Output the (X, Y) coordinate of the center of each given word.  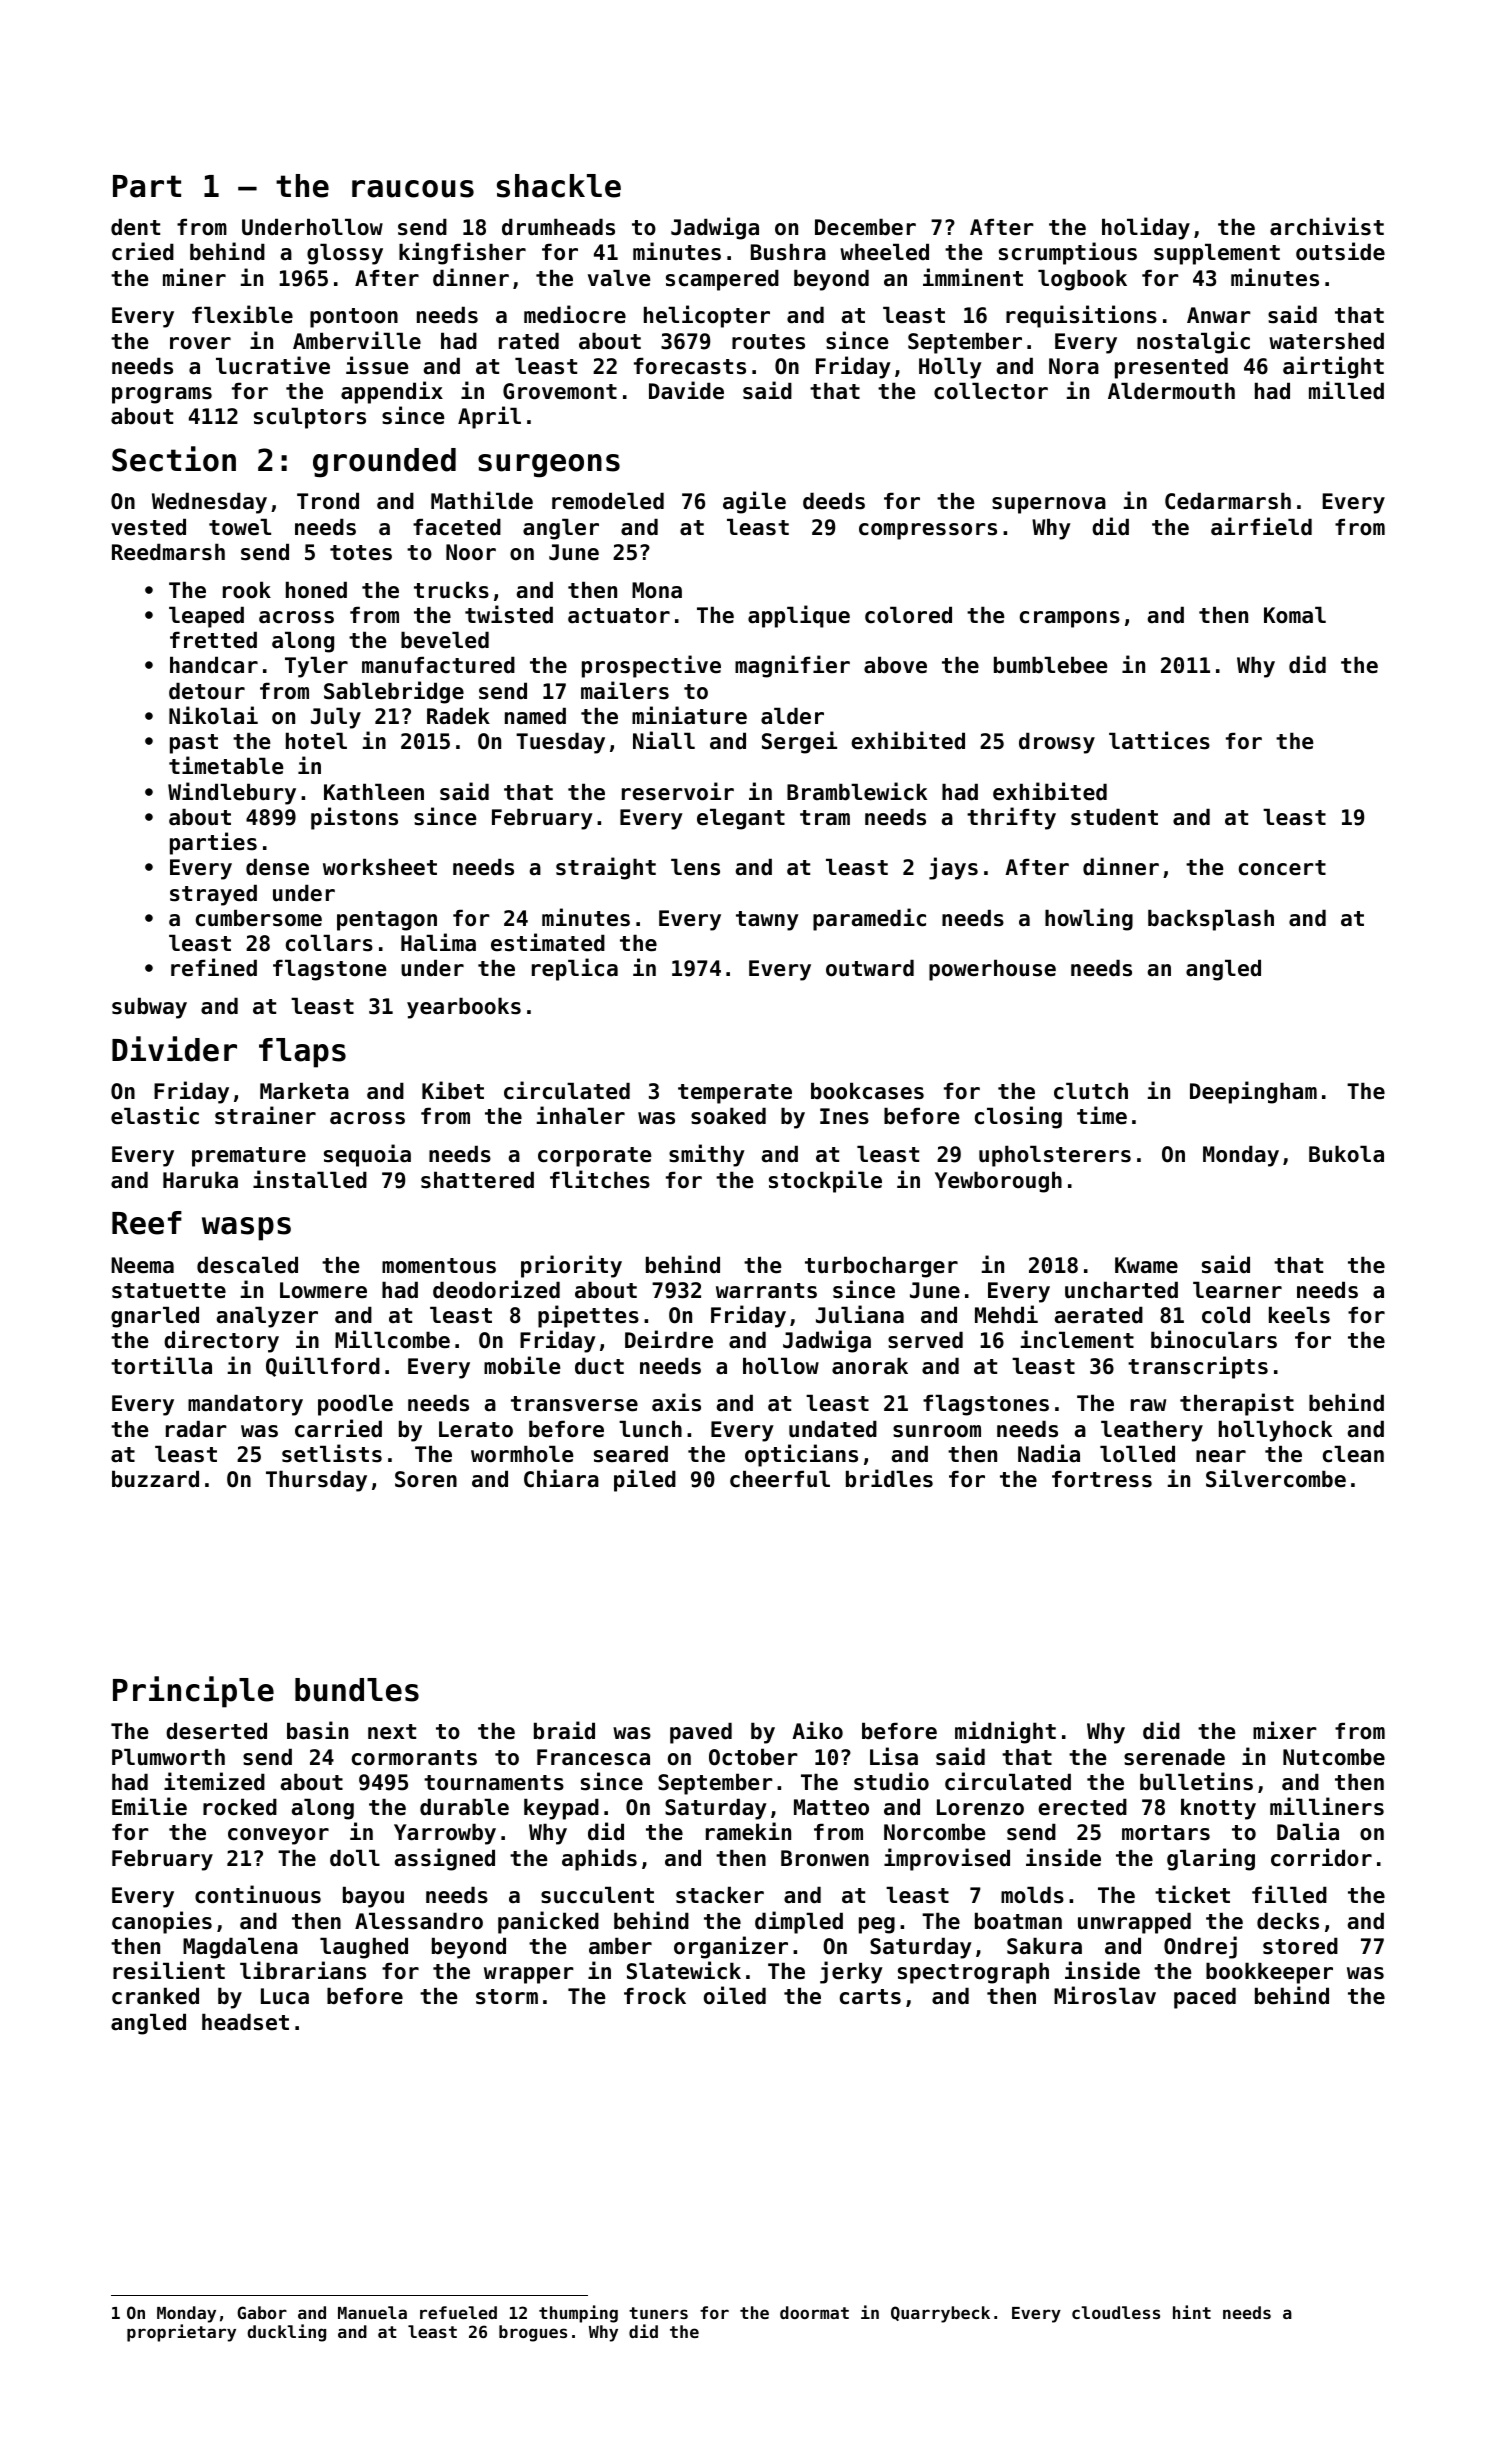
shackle (559, 186)
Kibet (453, 1090)
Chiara (561, 1478)
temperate (735, 1094)
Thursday (316, 1481)
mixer (1285, 1730)
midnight (1005, 1732)
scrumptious (1068, 253)
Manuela (372, 2312)
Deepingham (1253, 1092)
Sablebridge (394, 692)
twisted (509, 614)
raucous (413, 189)
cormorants (414, 1758)
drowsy (1057, 743)
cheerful (780, 1479)
